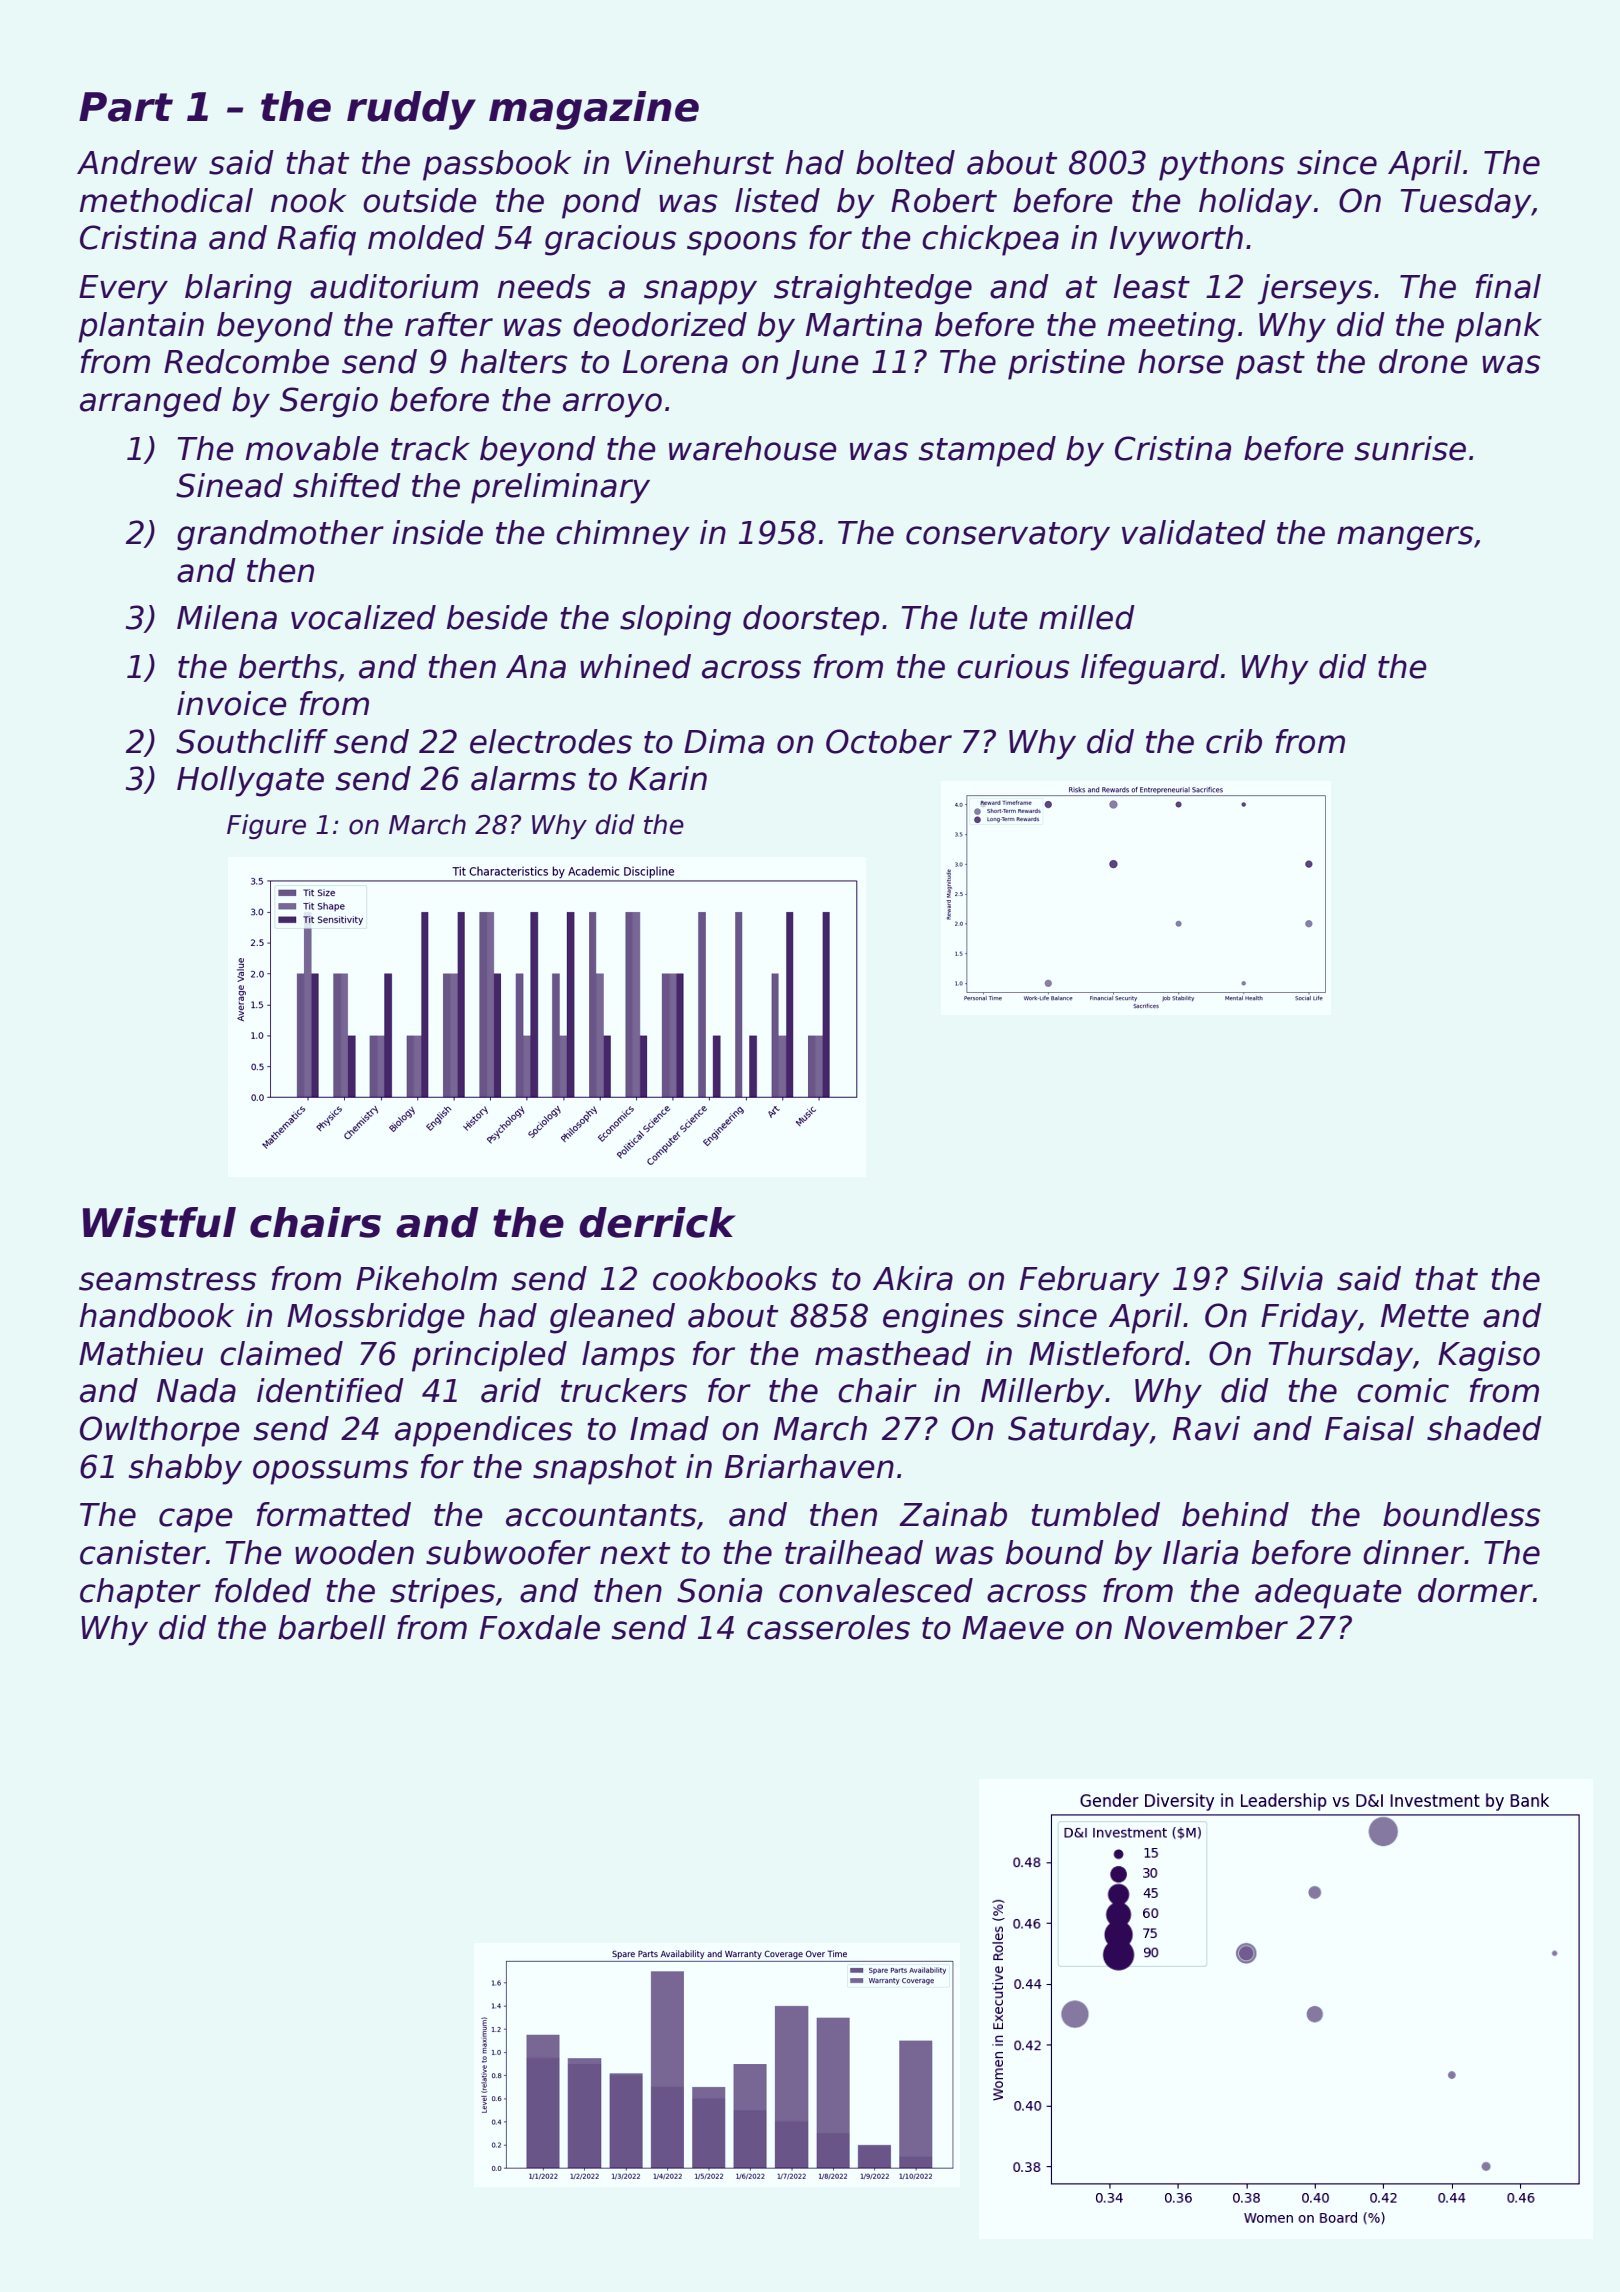 The height and width of the document is (2292, 1620). What do you see at coordinates (363, 617) in the document?
I see `vocalized` at bounding box center [363, 617].
